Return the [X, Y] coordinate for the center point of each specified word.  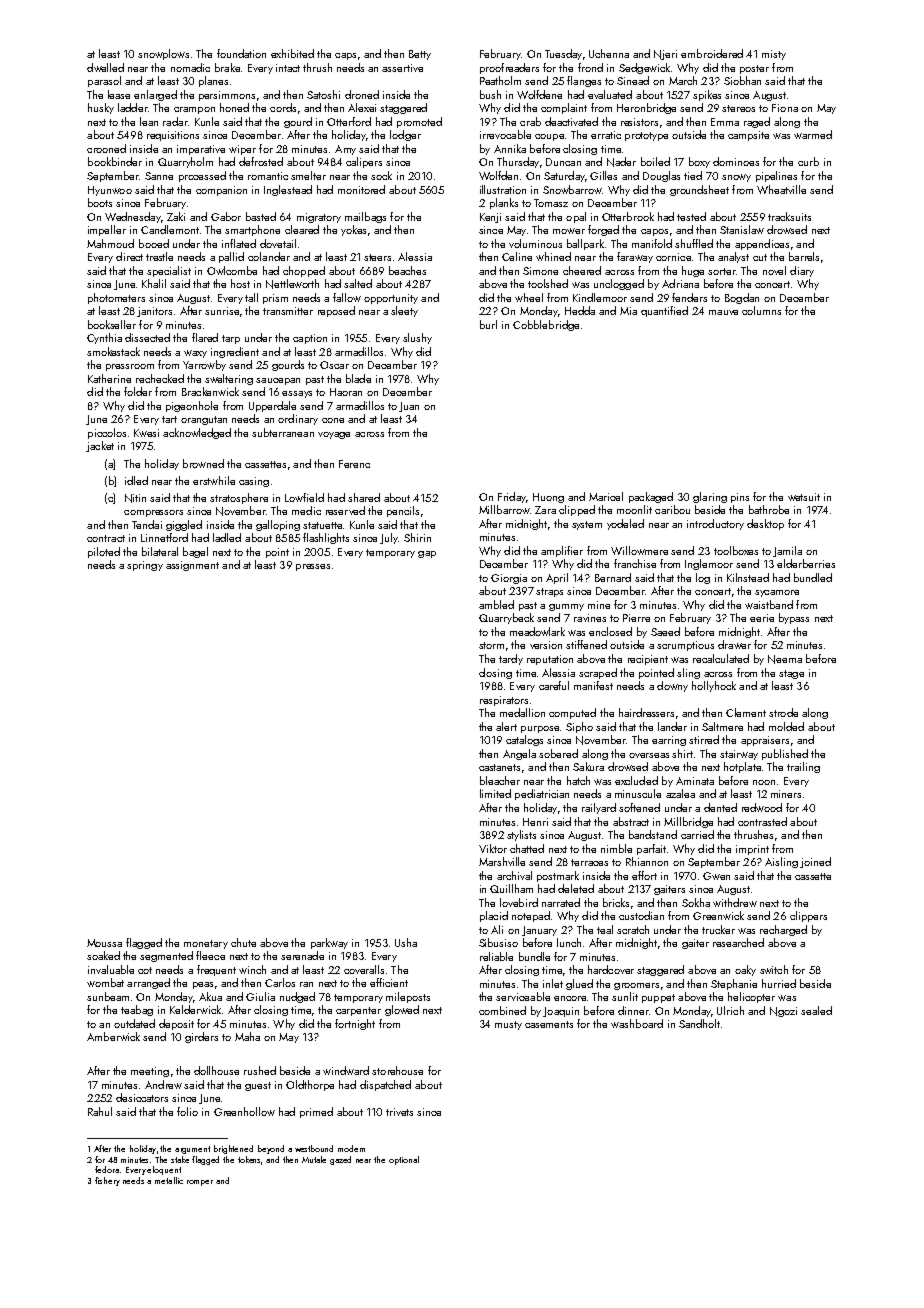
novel [774, 270]
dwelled [105, 67]
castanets [499, 767]
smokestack [113, 351]
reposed [336, 311]
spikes [707, 95]
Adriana [680, 283]
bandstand [653, 834]
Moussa [104, 943]
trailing [803, 767]
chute [243, 942]
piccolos [107, 433]
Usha [406, 942]
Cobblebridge [546, 325]
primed [316, 1112]
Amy [345, 150]
